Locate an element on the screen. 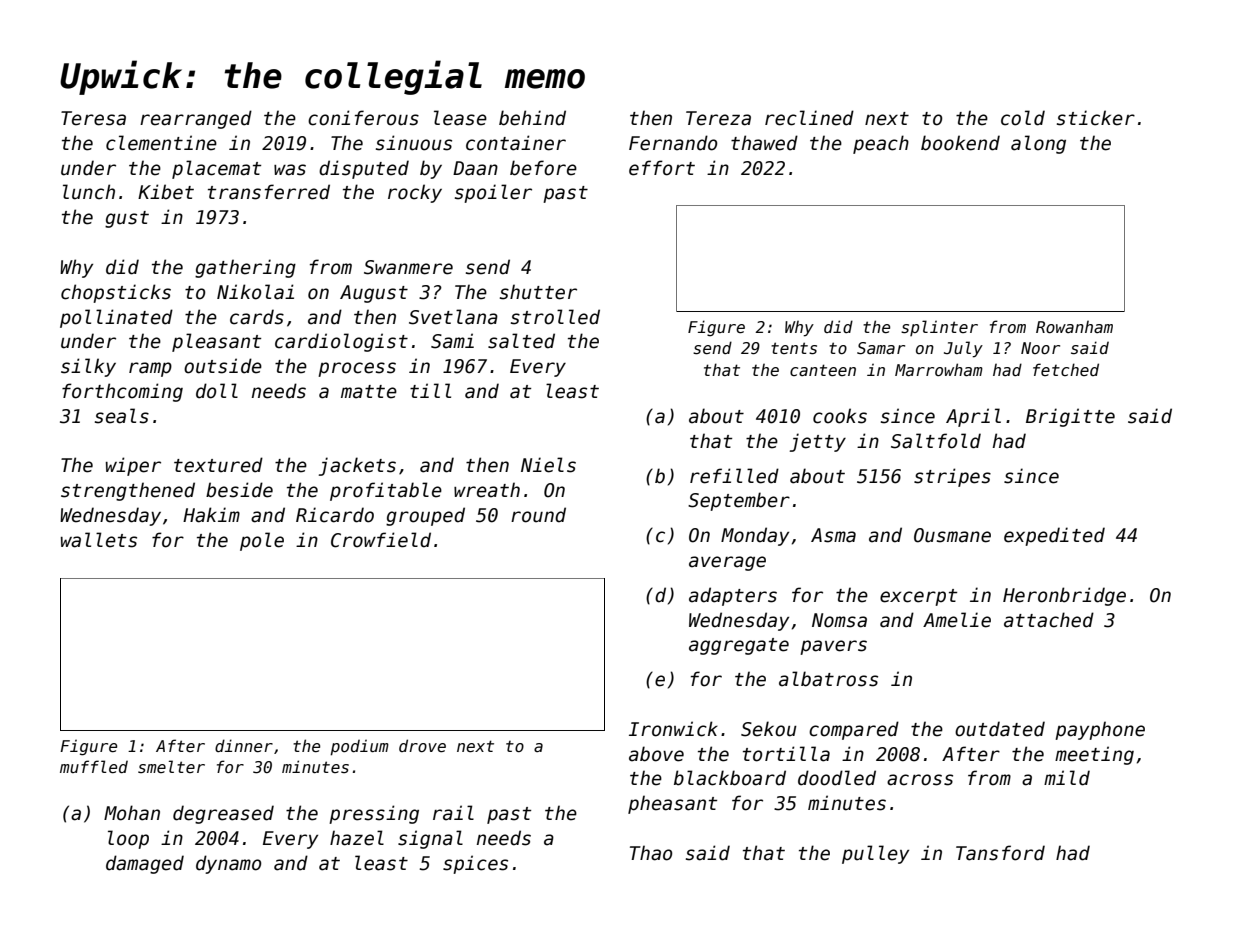 The image size is (1233, 952). Teresa is located at coordinates (93, 118).
